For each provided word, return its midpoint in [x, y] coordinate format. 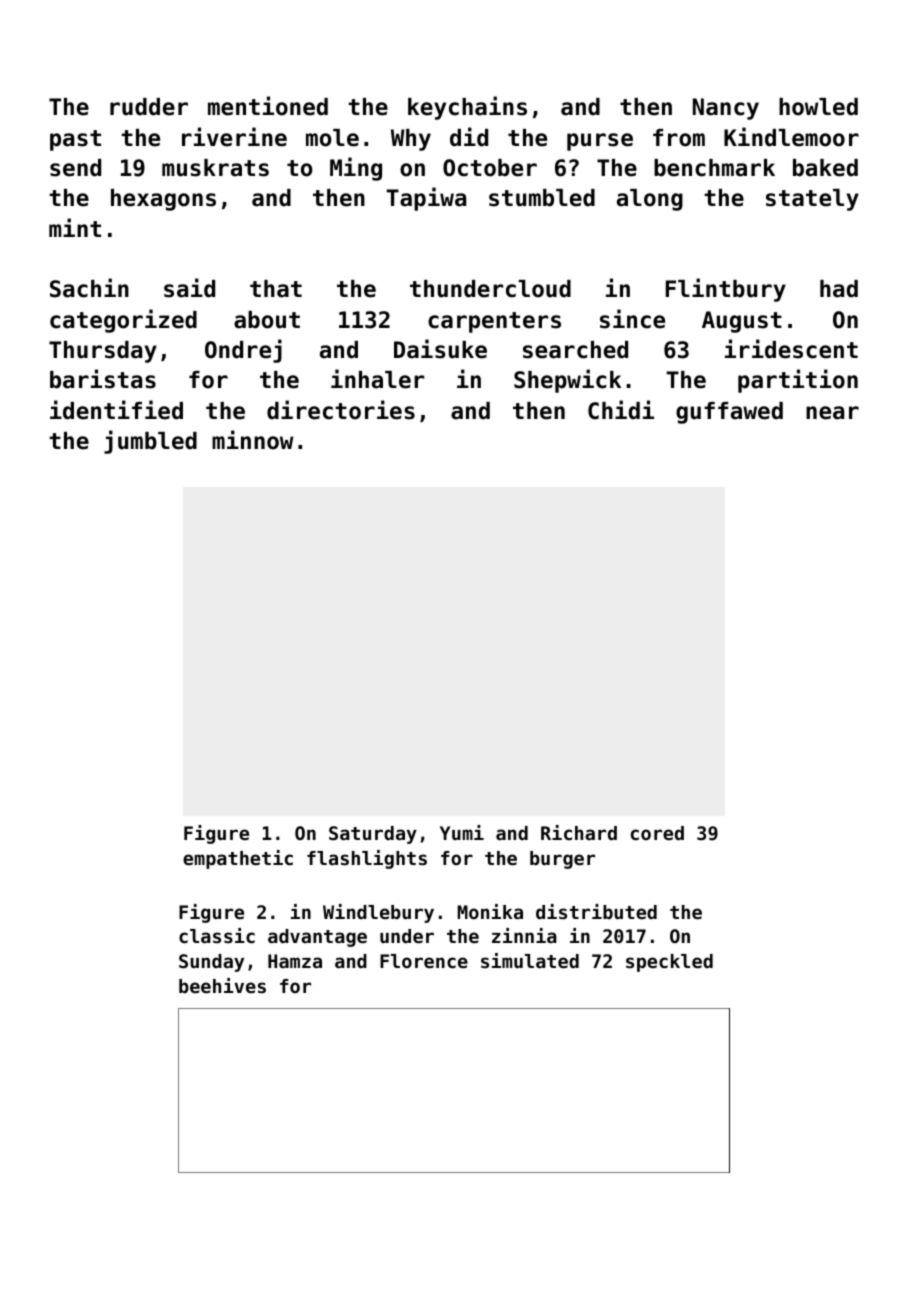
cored [657, 833]
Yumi [462, 832]
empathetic [238, 859]
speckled [669, 963]
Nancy [726, 109]
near [832, 413]
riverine [234, 137]
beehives [222, 985]
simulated [530, 960]
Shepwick [567, 381]
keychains [467, 108]
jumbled [150, 442]
